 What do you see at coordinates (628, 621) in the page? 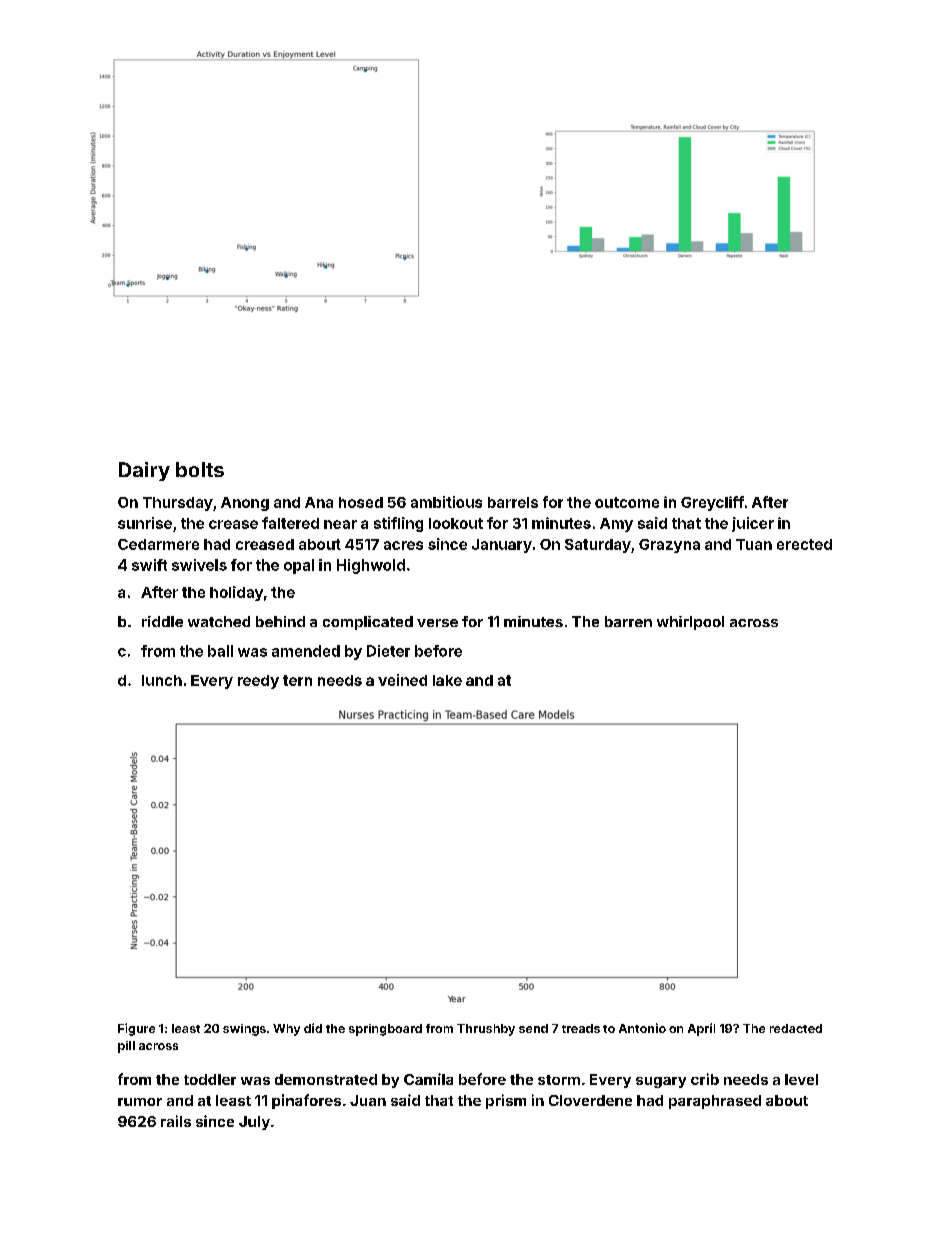
I see `barren` at bounding box center [628, 621].
